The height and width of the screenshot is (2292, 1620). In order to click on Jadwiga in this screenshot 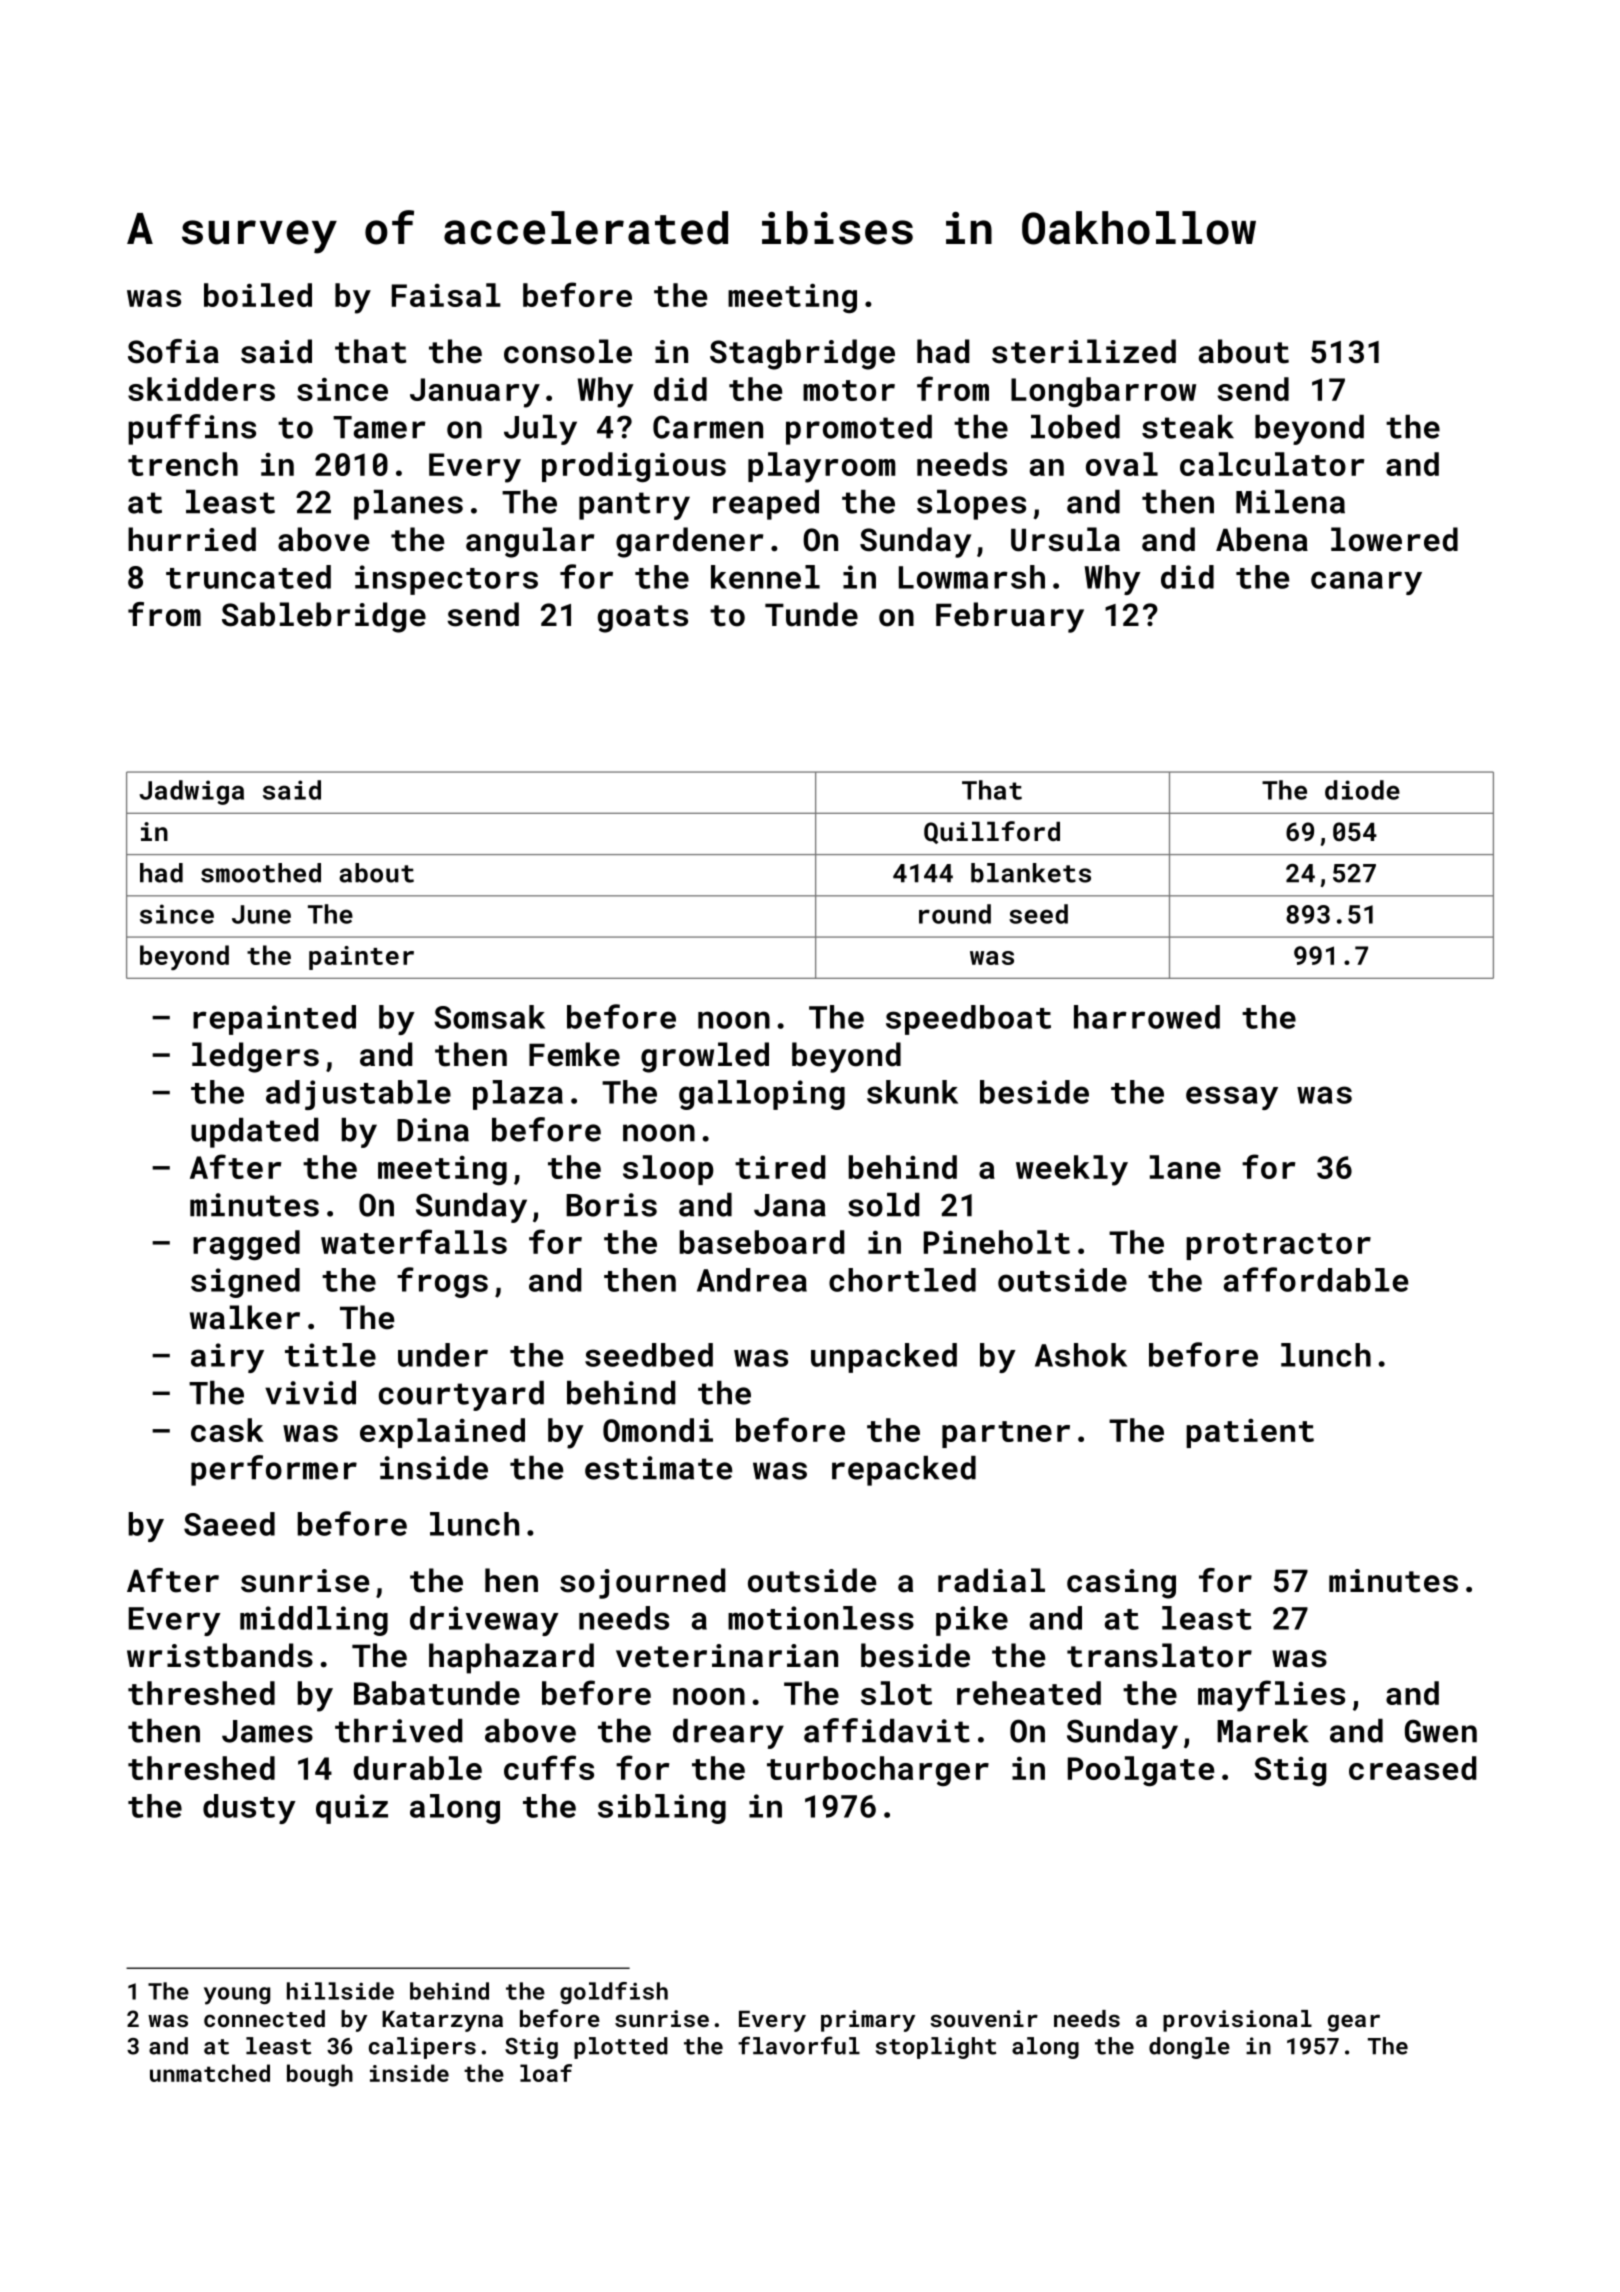, I will do `click(191, 792)`.
